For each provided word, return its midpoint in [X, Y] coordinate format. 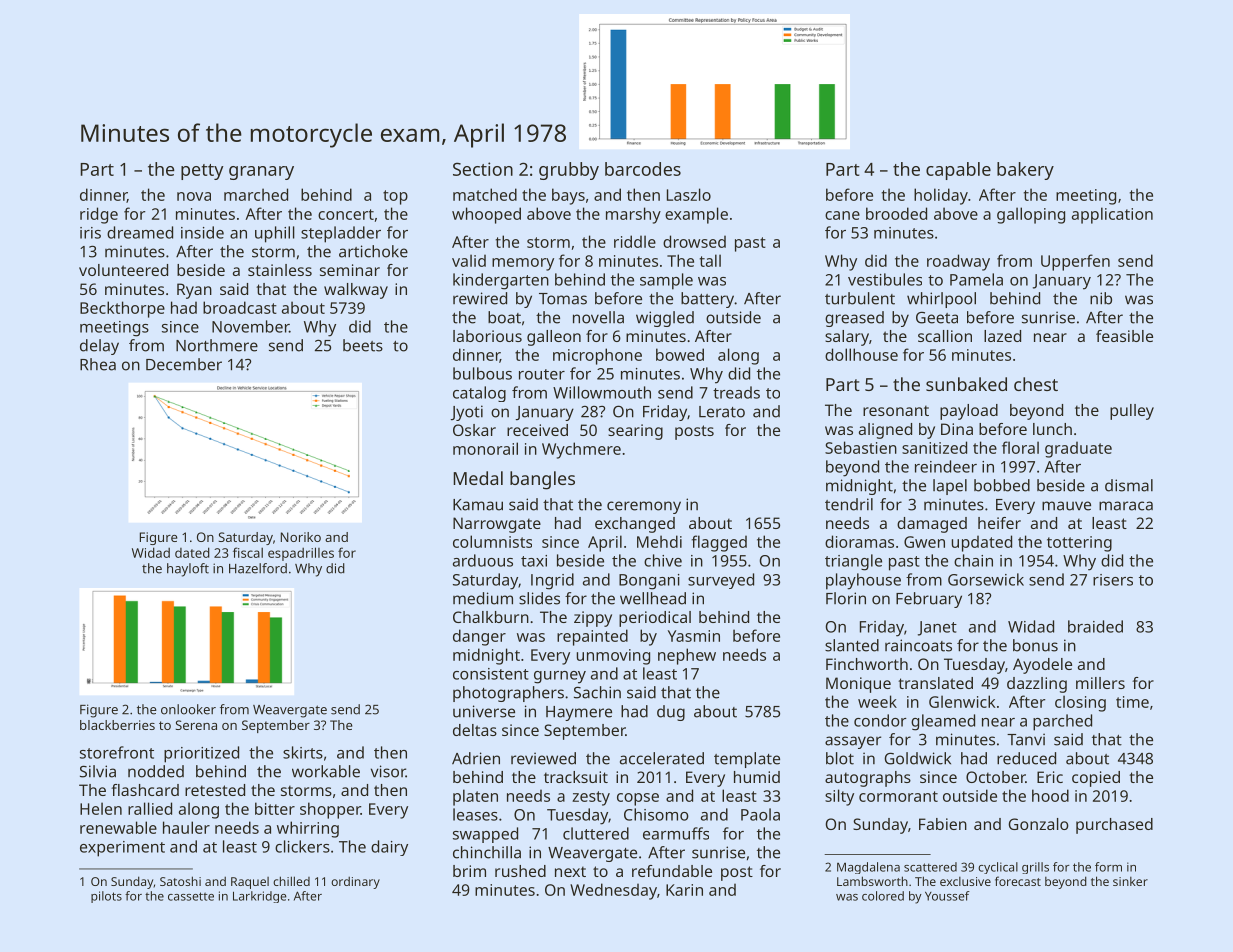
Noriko [301, 537]
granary [261, 173]
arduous [483, 560]
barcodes [643, 169]
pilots [106, 897]
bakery [1025, 171]
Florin [846, 598]
